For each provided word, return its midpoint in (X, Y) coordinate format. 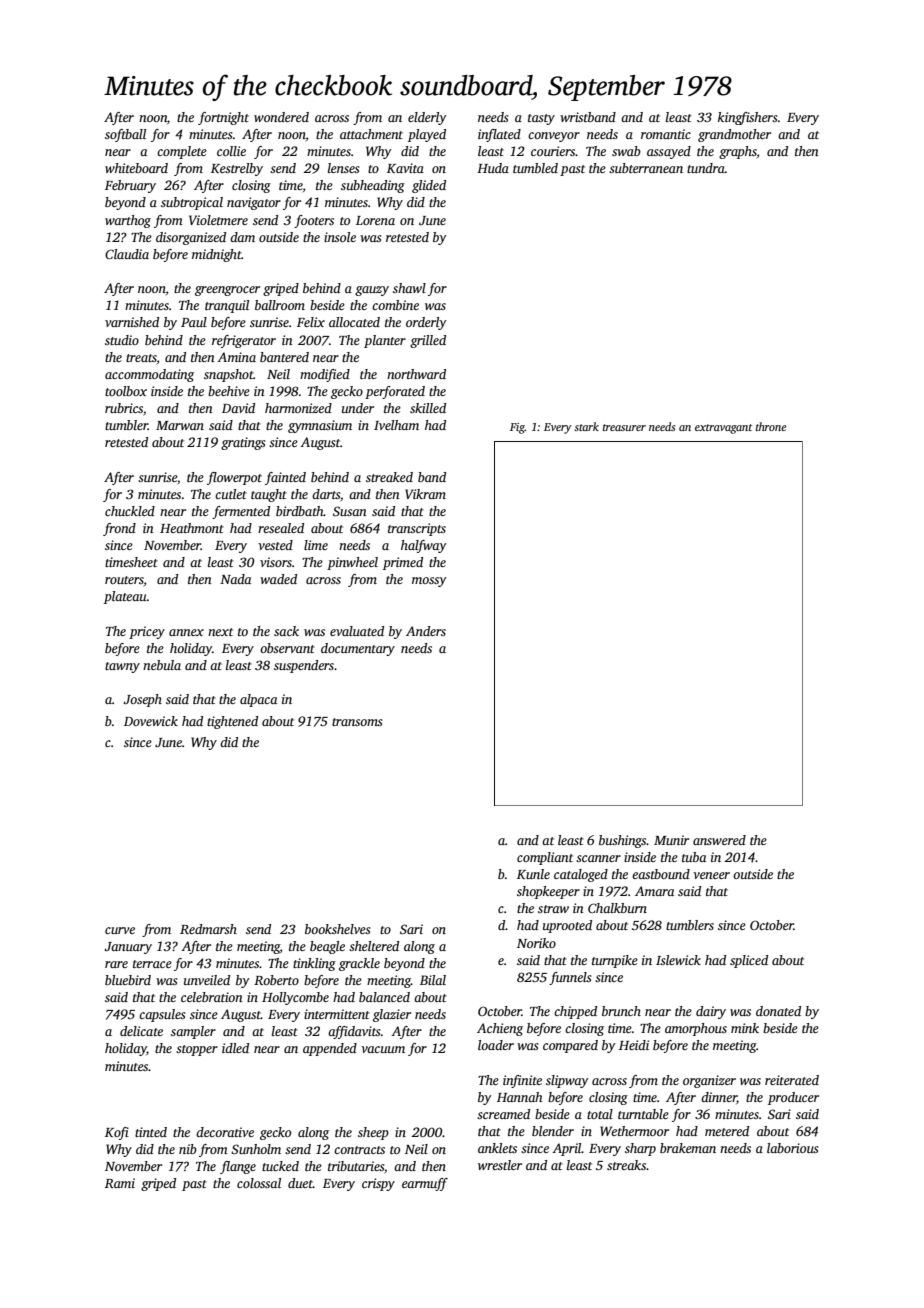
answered (719, 840)
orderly (426, 323)
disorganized (191, 238)
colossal (259, 1183)
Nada (235, 579)
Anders (426, 631)
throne (771, 426)
